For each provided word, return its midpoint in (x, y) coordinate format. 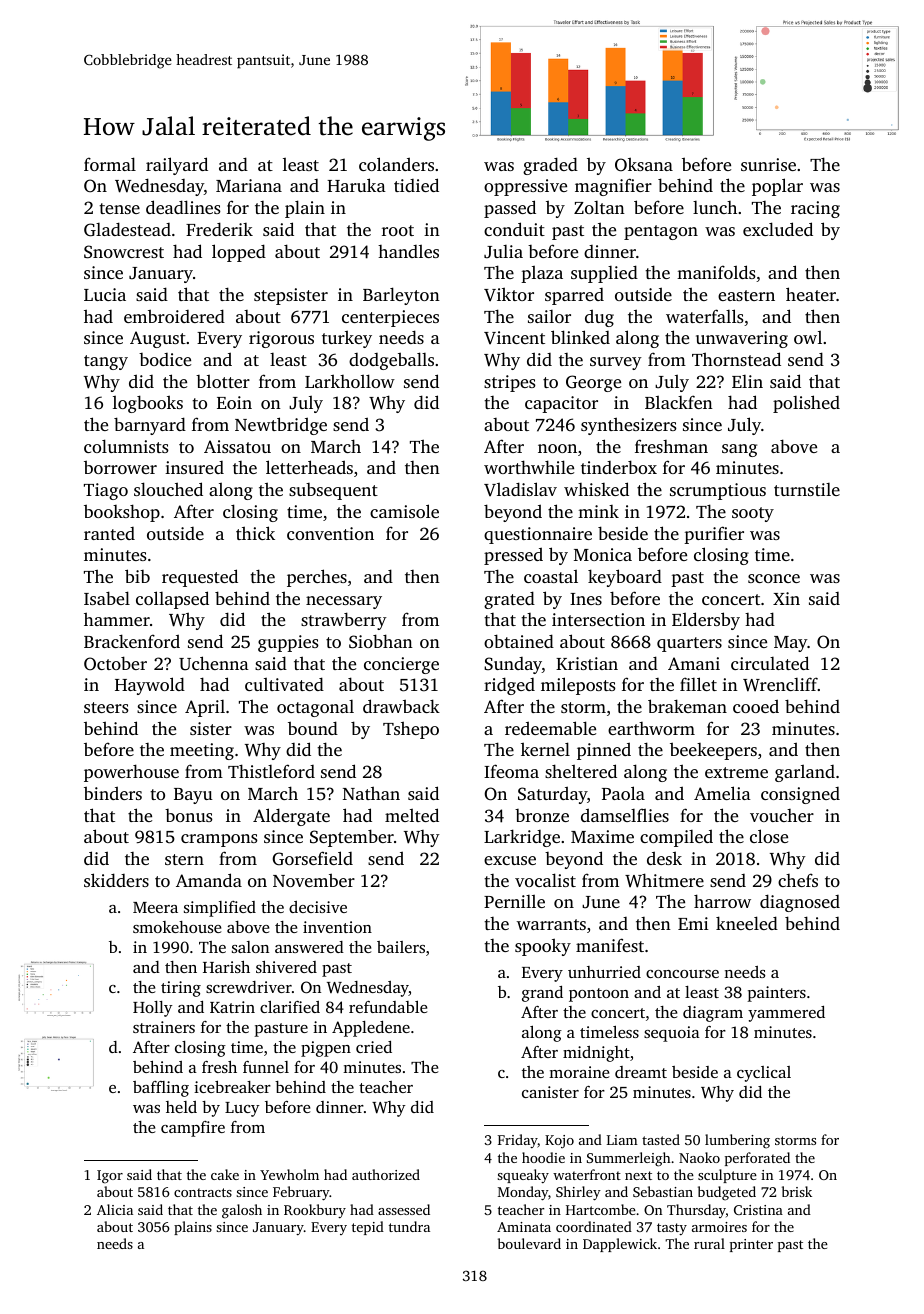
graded (550, 166)
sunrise (768, 164)
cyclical (764, 1074)
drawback (401, 706)
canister (550, 1092)
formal (110, 164)
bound (313, 728)
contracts (203, 1192)
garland (805, 773)
